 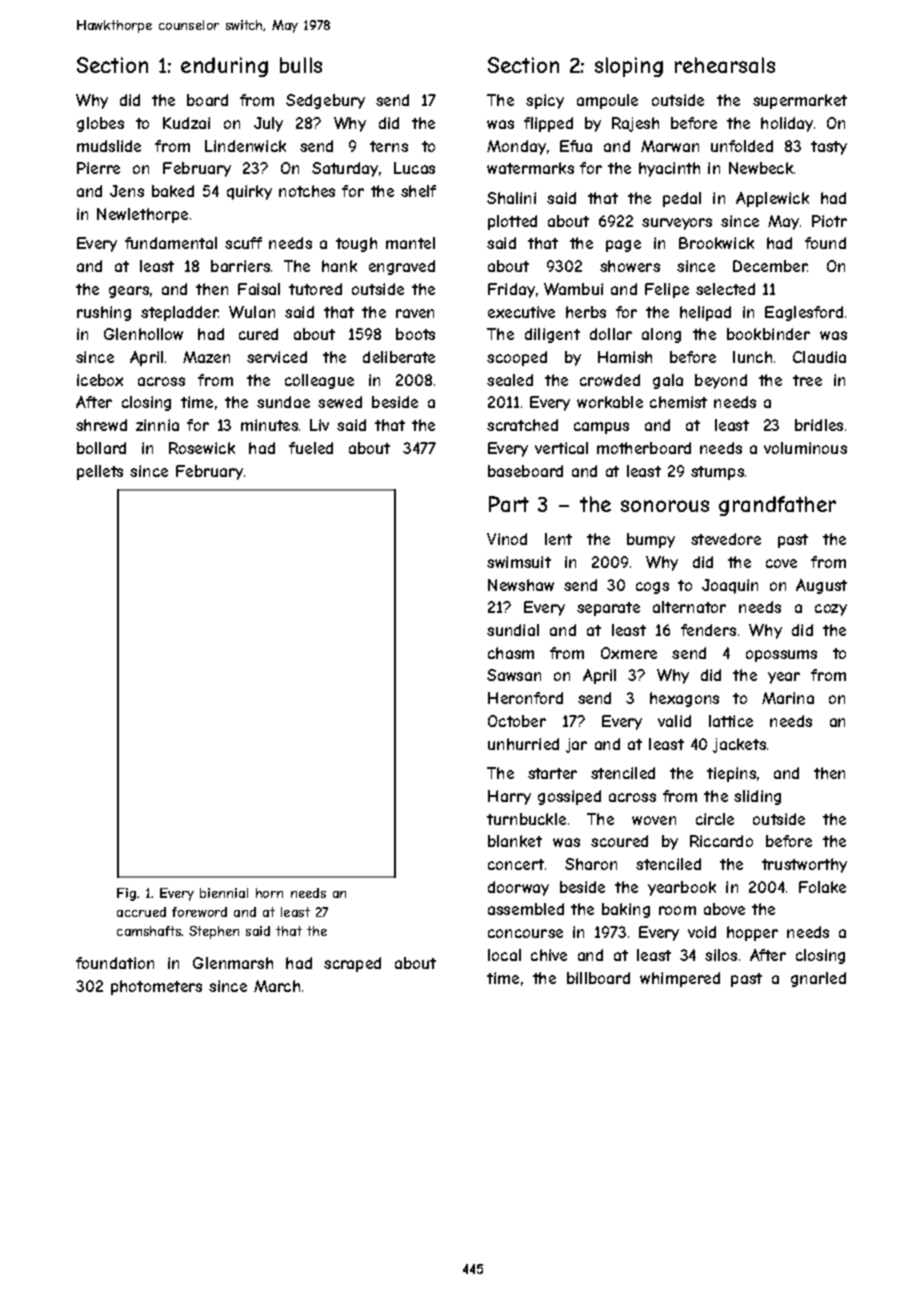 What do you see at coordinates (629, 67) in the screenshot?
I see `sloping` at bounding box center [629, 67].
